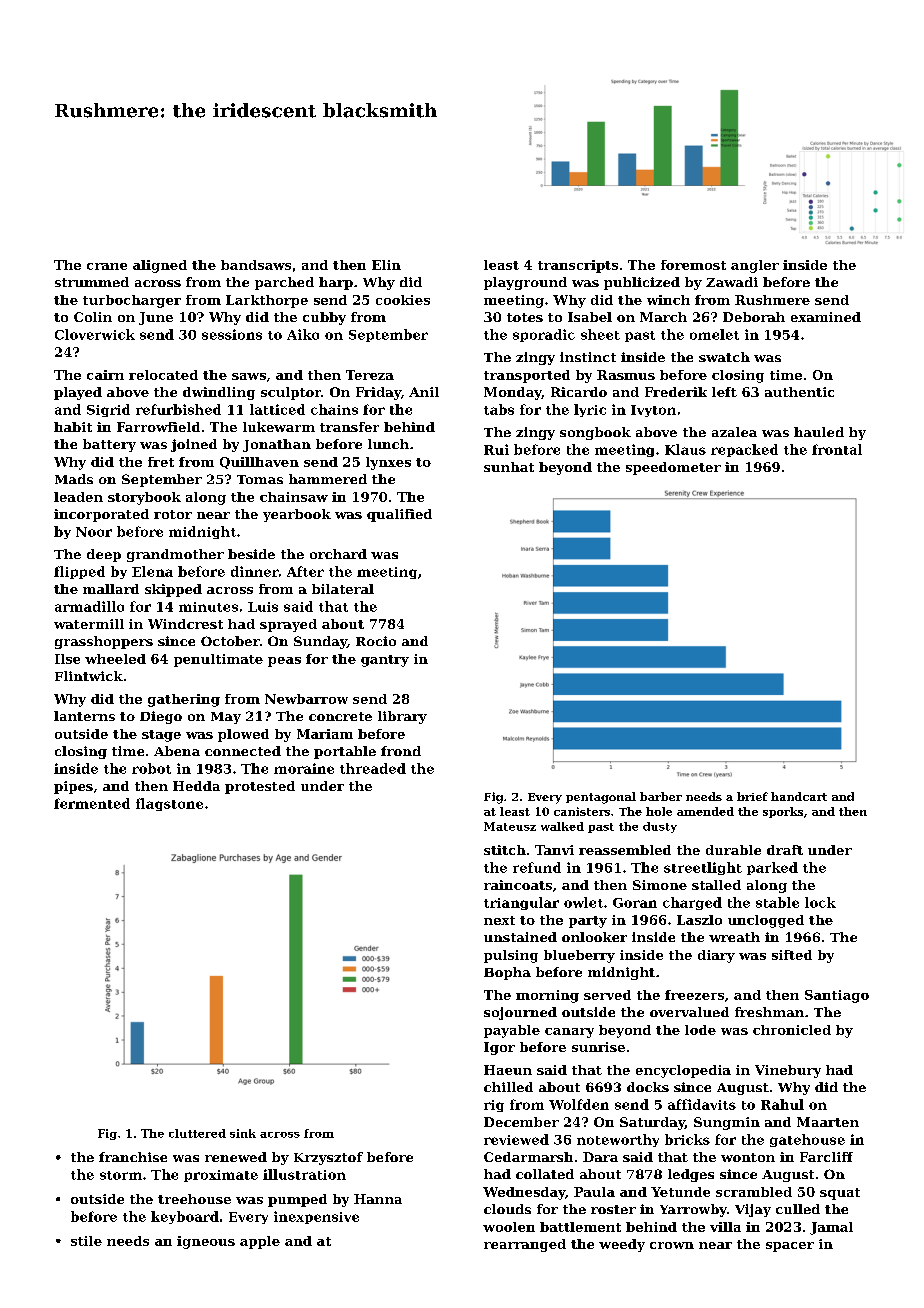  Describe the element at coordinates (509, 467) in the screenshot. I see `sunhat` at that location.
